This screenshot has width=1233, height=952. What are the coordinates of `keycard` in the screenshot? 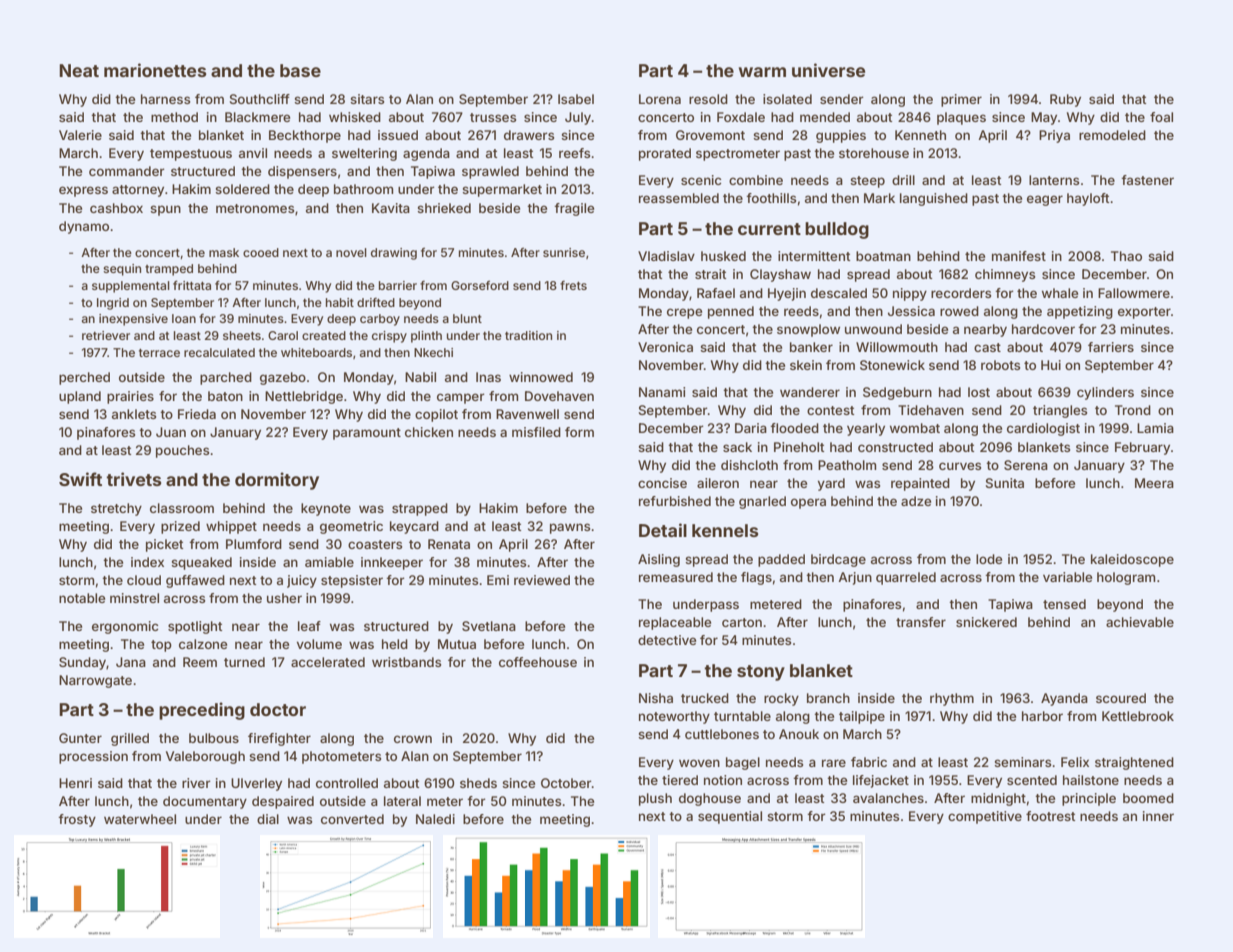 It's located at (414, 527).
